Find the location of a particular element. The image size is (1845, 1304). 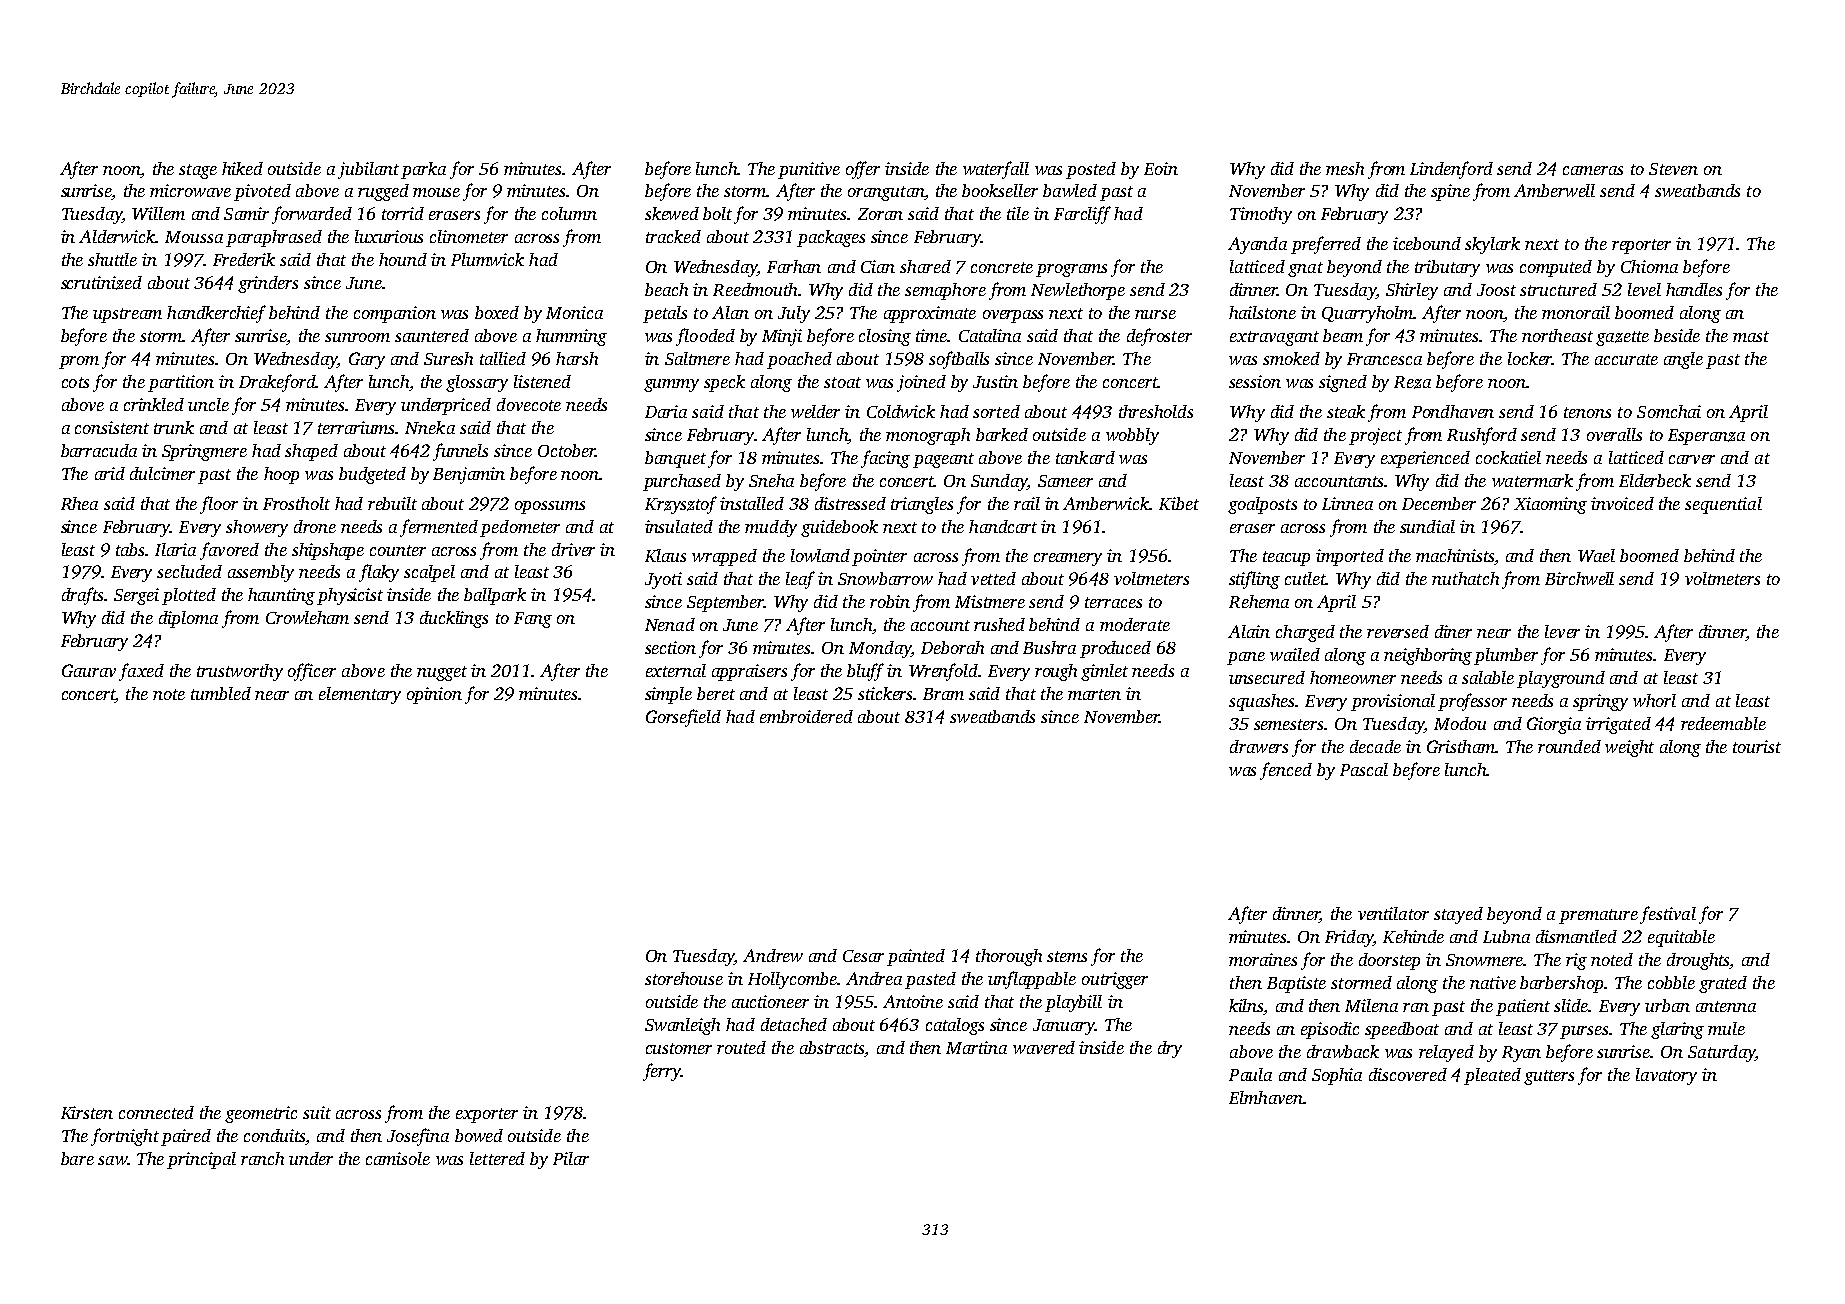

thresholds is located at coordinates (1156, 411).
